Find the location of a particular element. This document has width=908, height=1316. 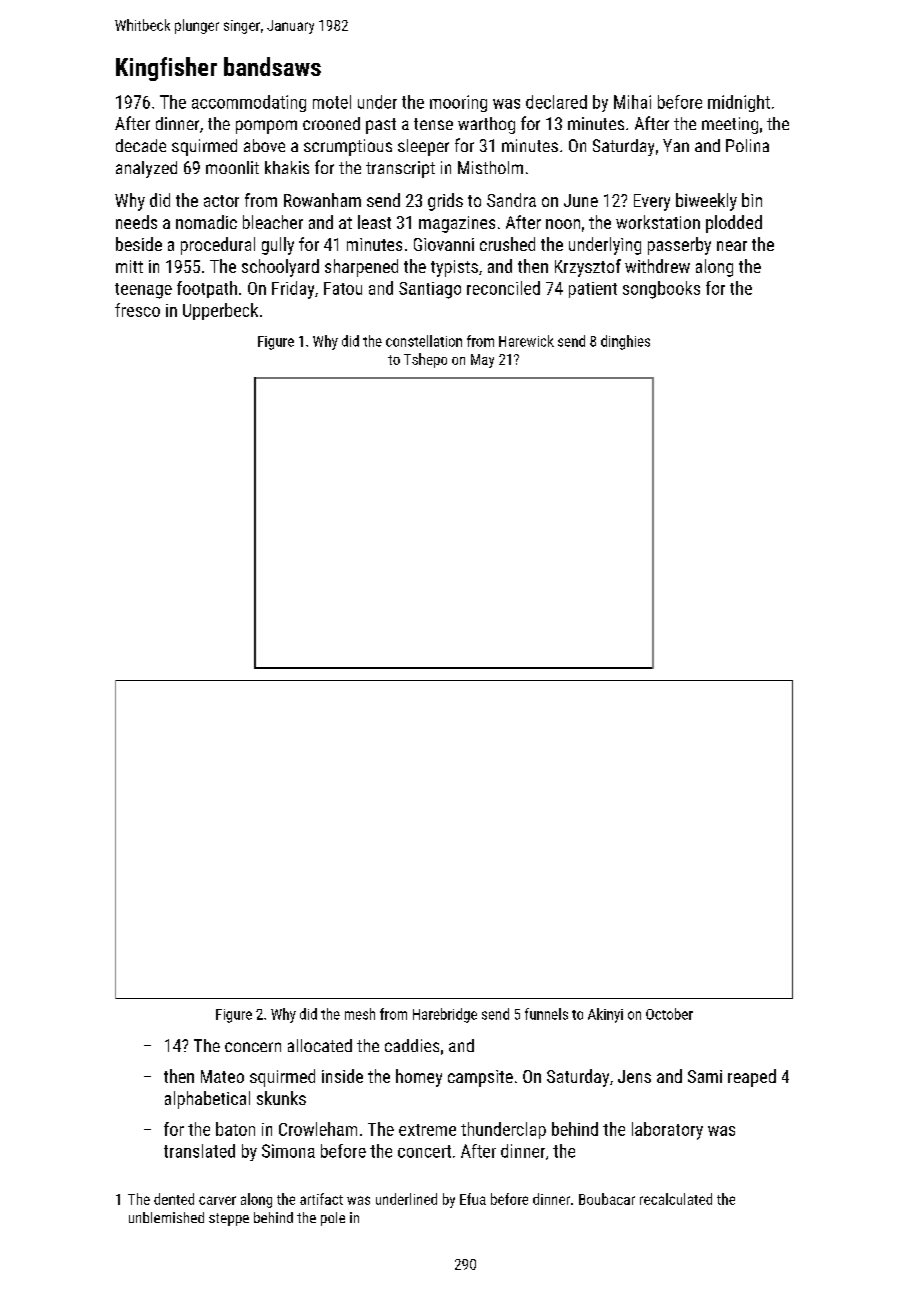

mesh is located at coordinates (360, 1014).
